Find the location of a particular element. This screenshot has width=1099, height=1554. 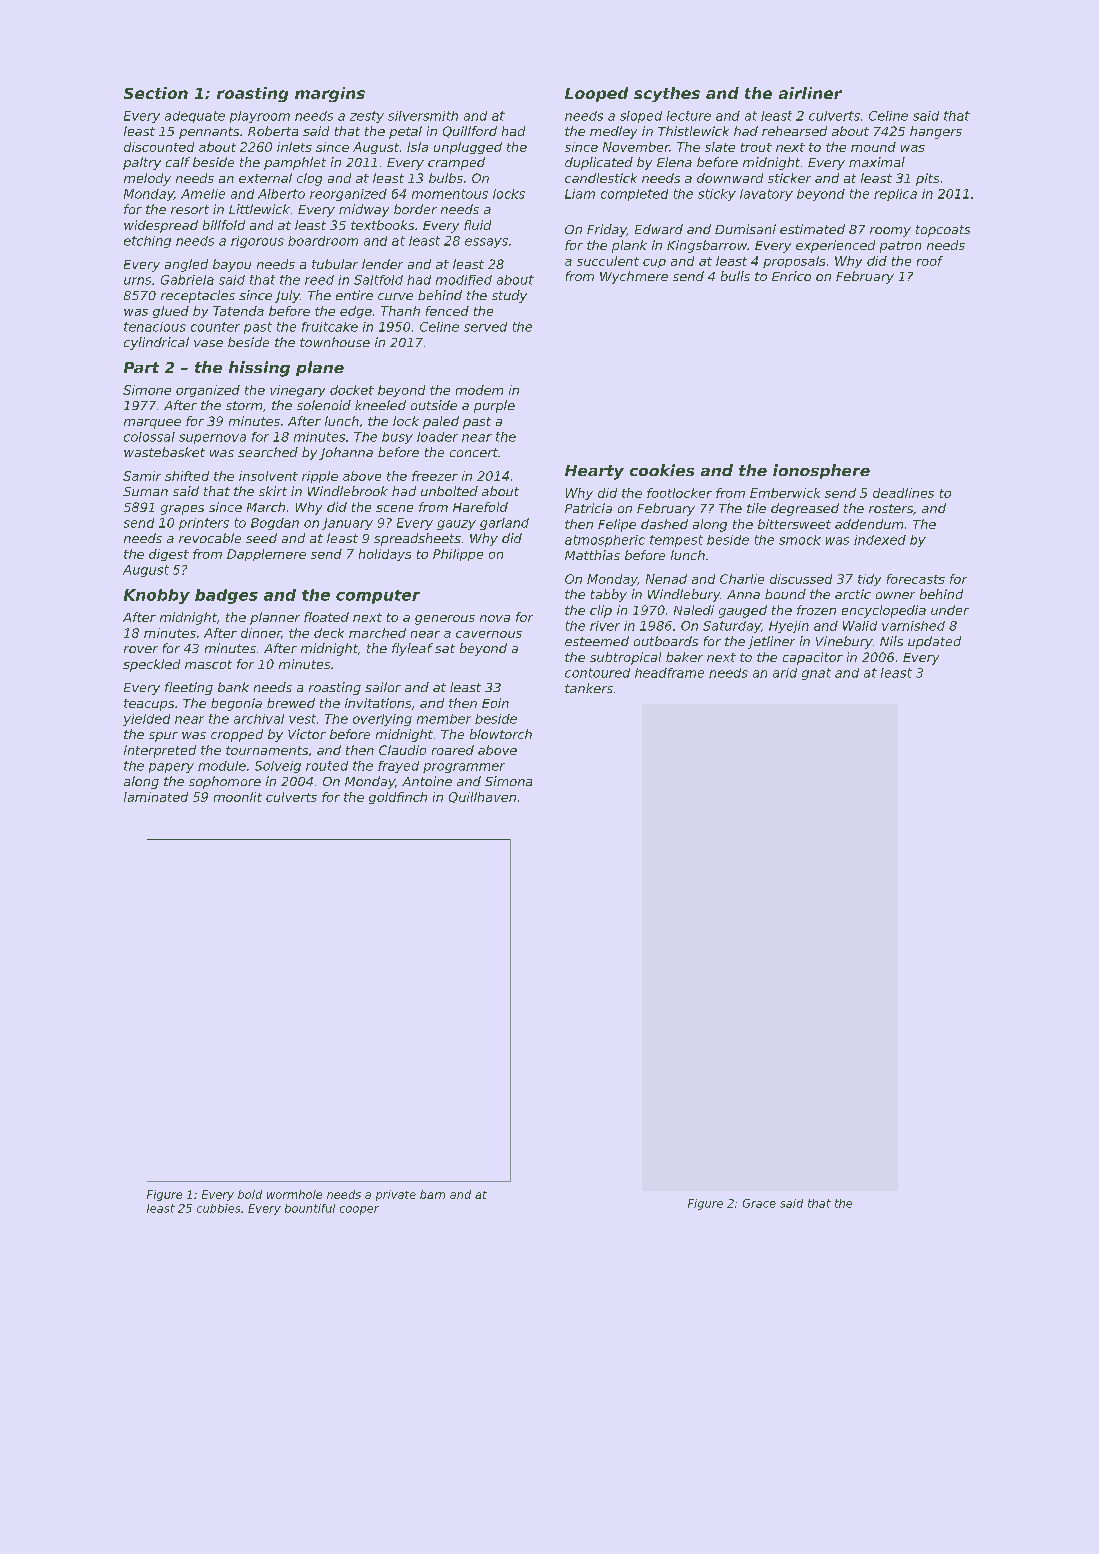

fruitcake is located at coordinates (330, 327).
